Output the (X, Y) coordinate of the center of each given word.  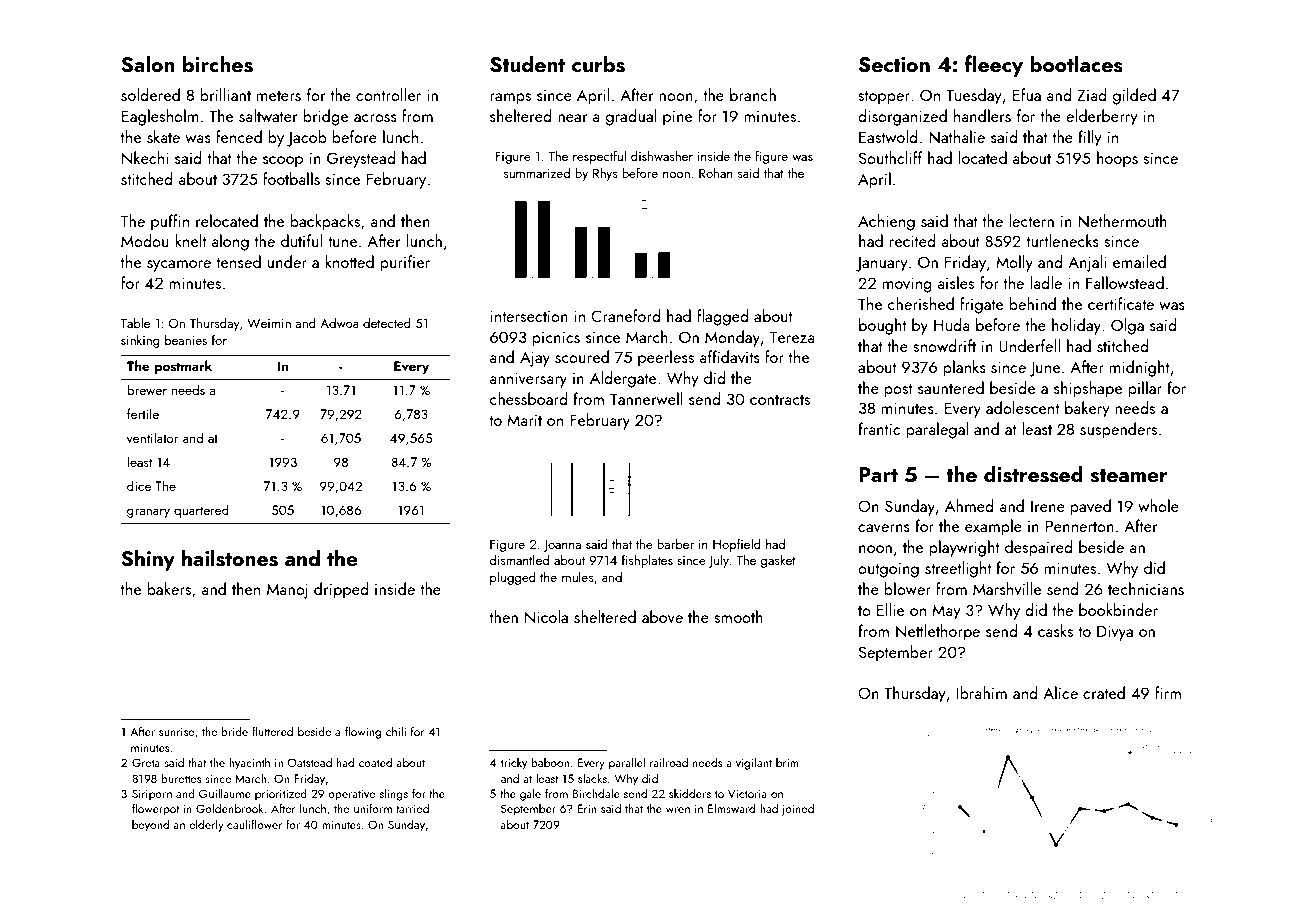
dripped (341, 590)
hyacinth (249, 763)
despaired (1039, 548)
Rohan (716, 173)
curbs (598, 64)
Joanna (562, 546)
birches (218, 64)
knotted (349, 261)
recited (913, 240)
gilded (1134, 96)
